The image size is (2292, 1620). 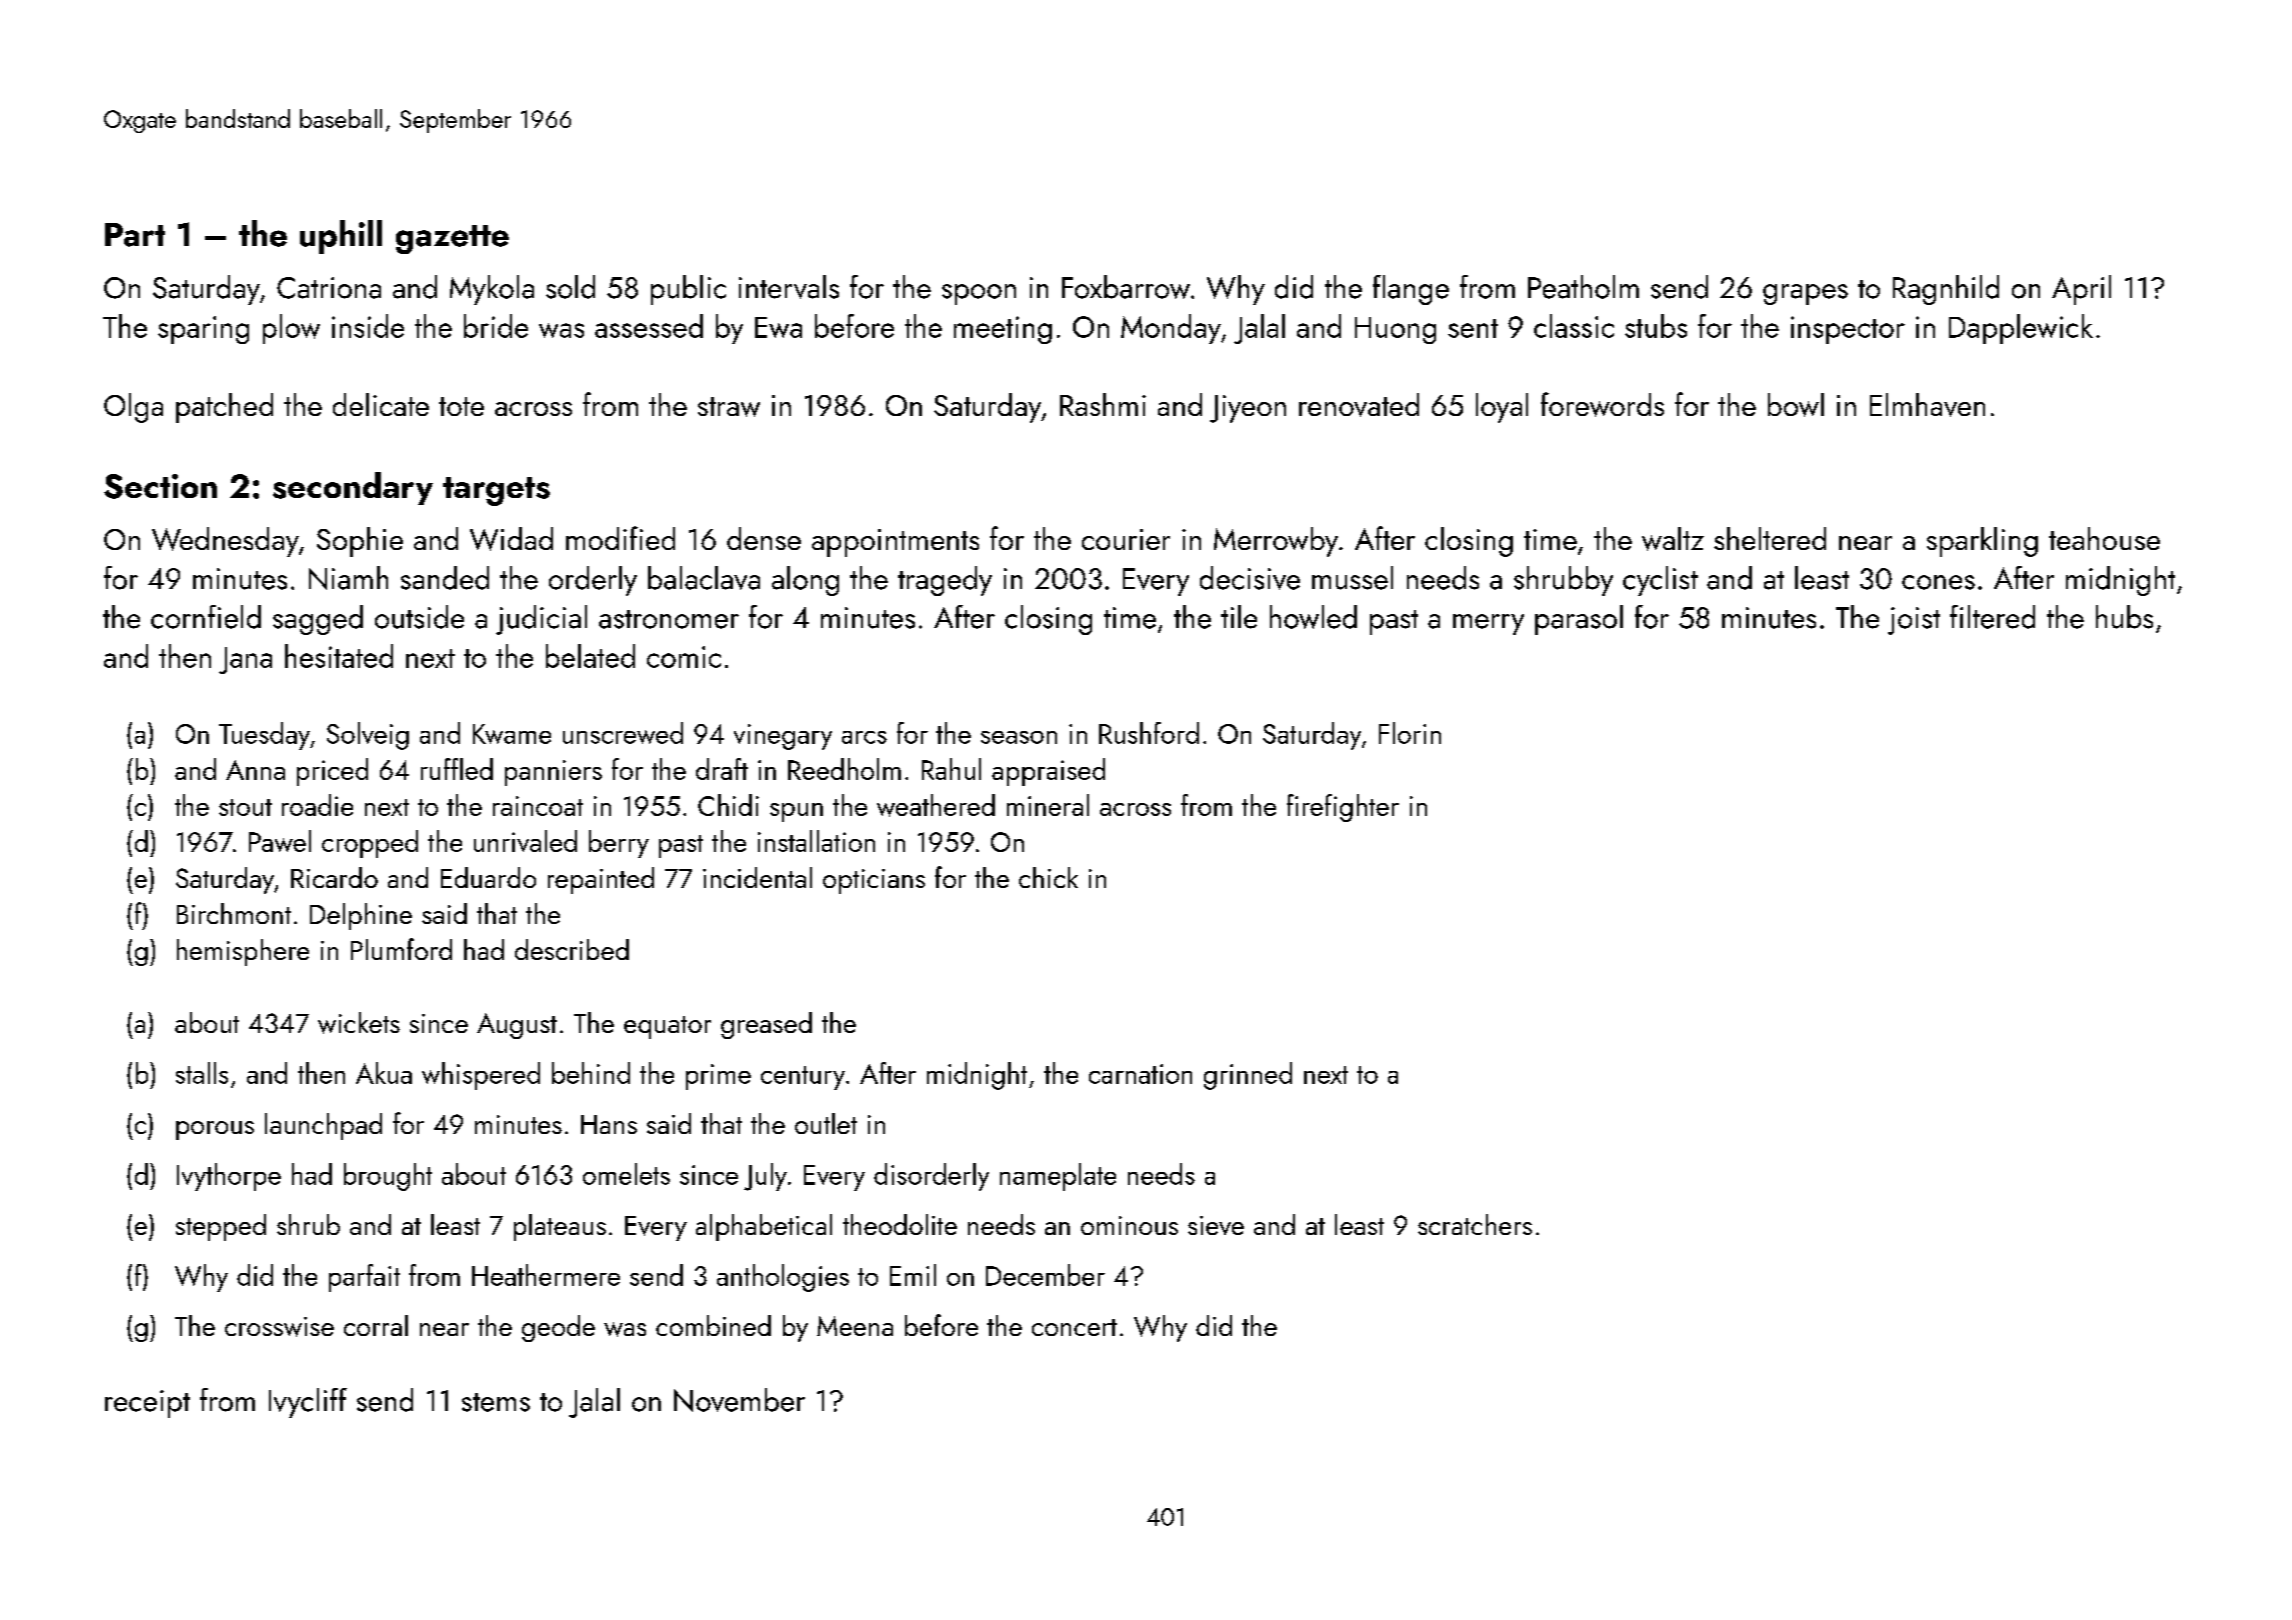 What do you see at coordinates (1248, 1076) in the screenshot?
I see `grinned` at bounding box center [1248, 1076].
